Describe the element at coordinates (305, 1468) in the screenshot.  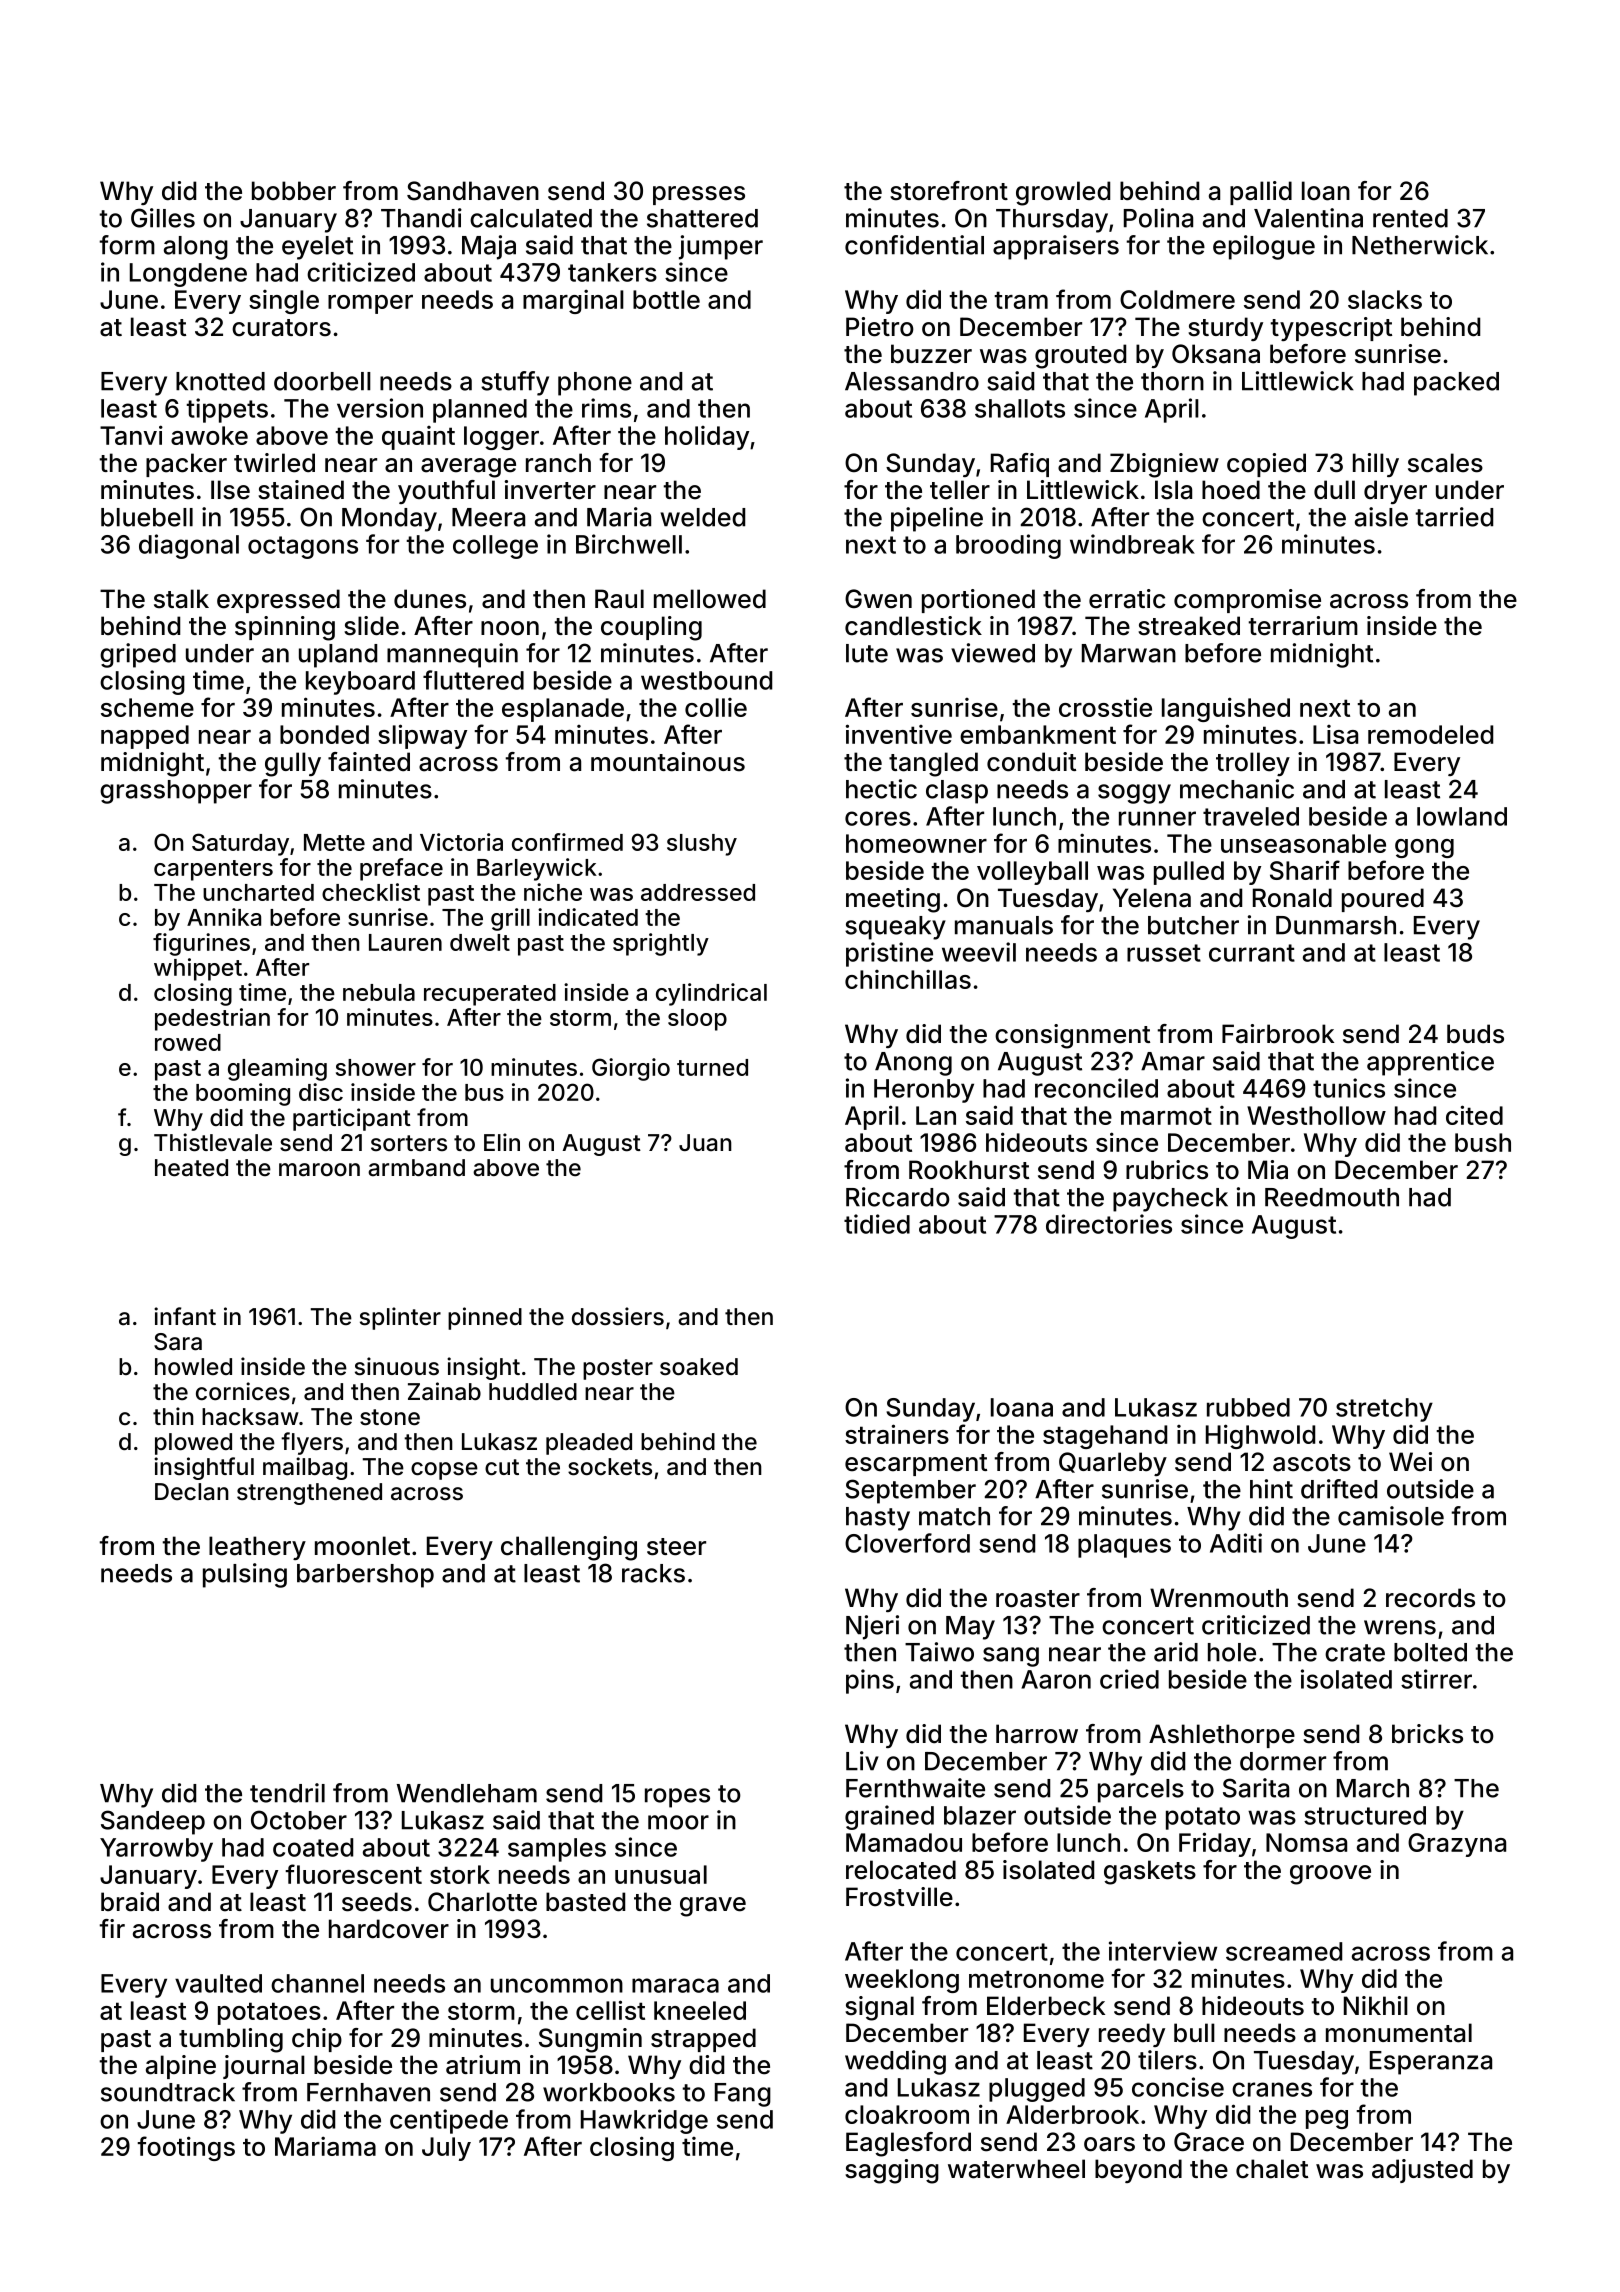
I see `mailbag` at that location.
